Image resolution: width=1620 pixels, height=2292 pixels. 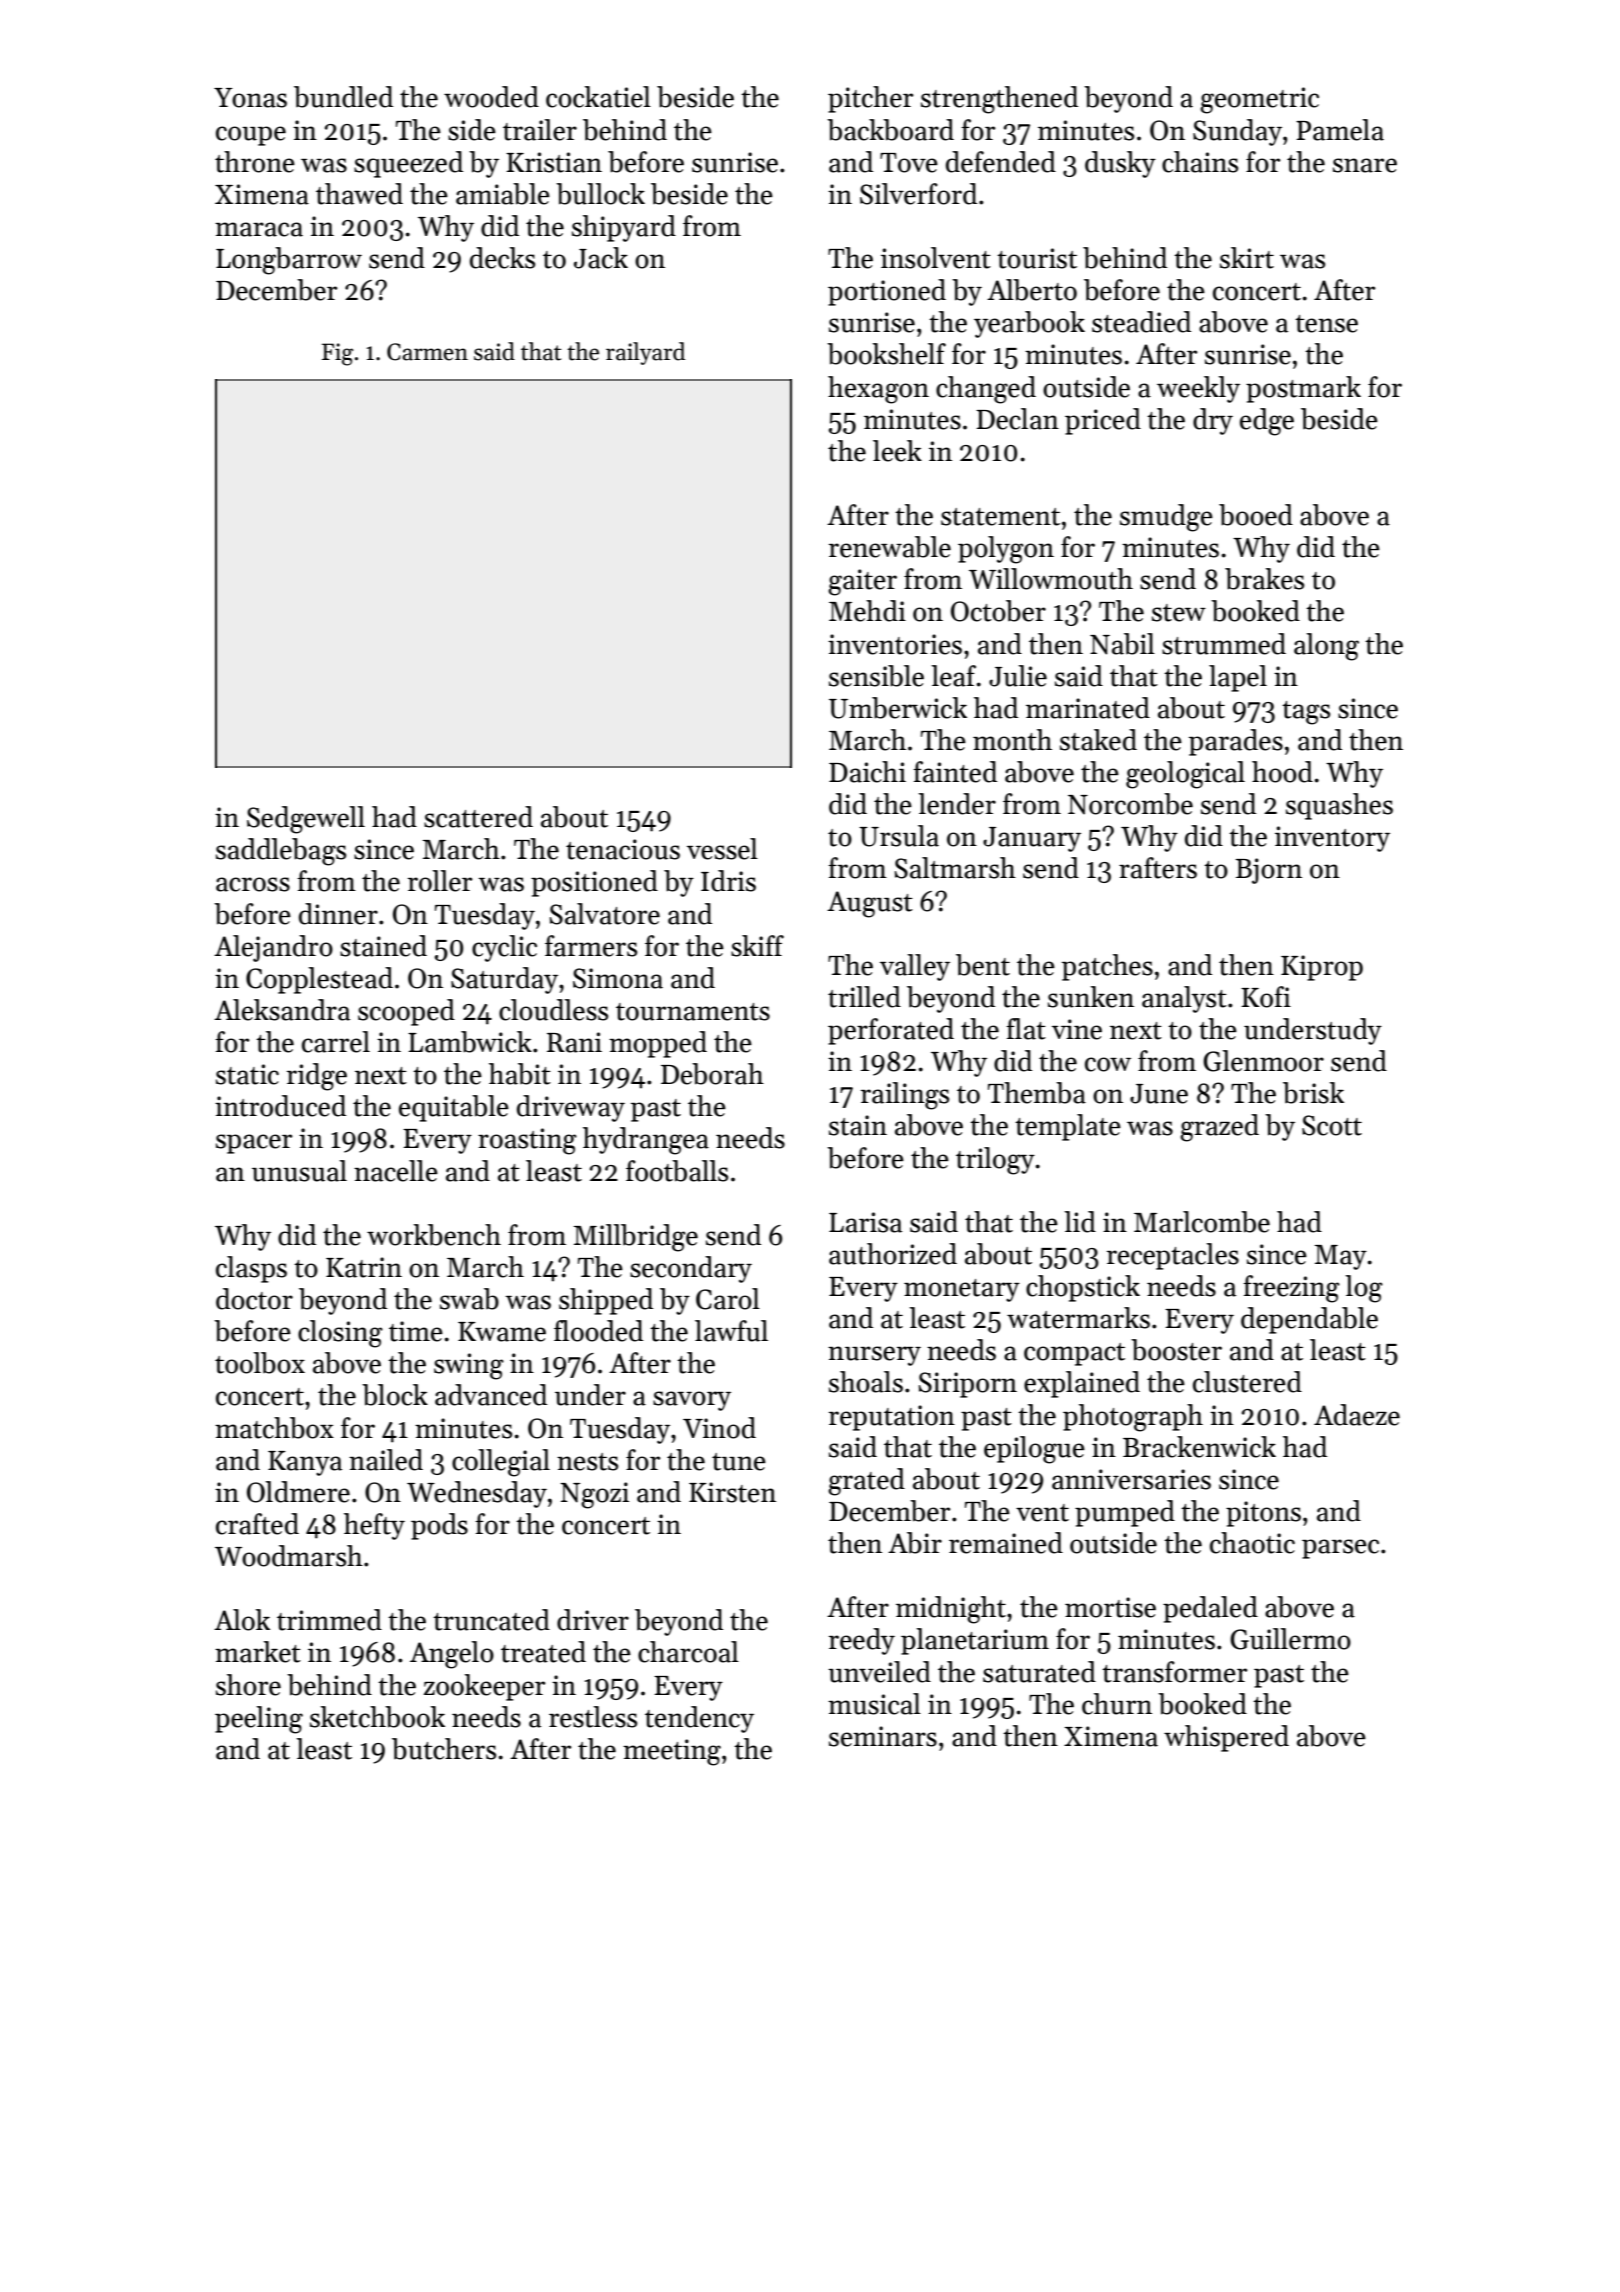 What do you see at coordinates (1202, 1222) in the document?
I see `Marlcombe` at bounding box center [1202, 1222].
